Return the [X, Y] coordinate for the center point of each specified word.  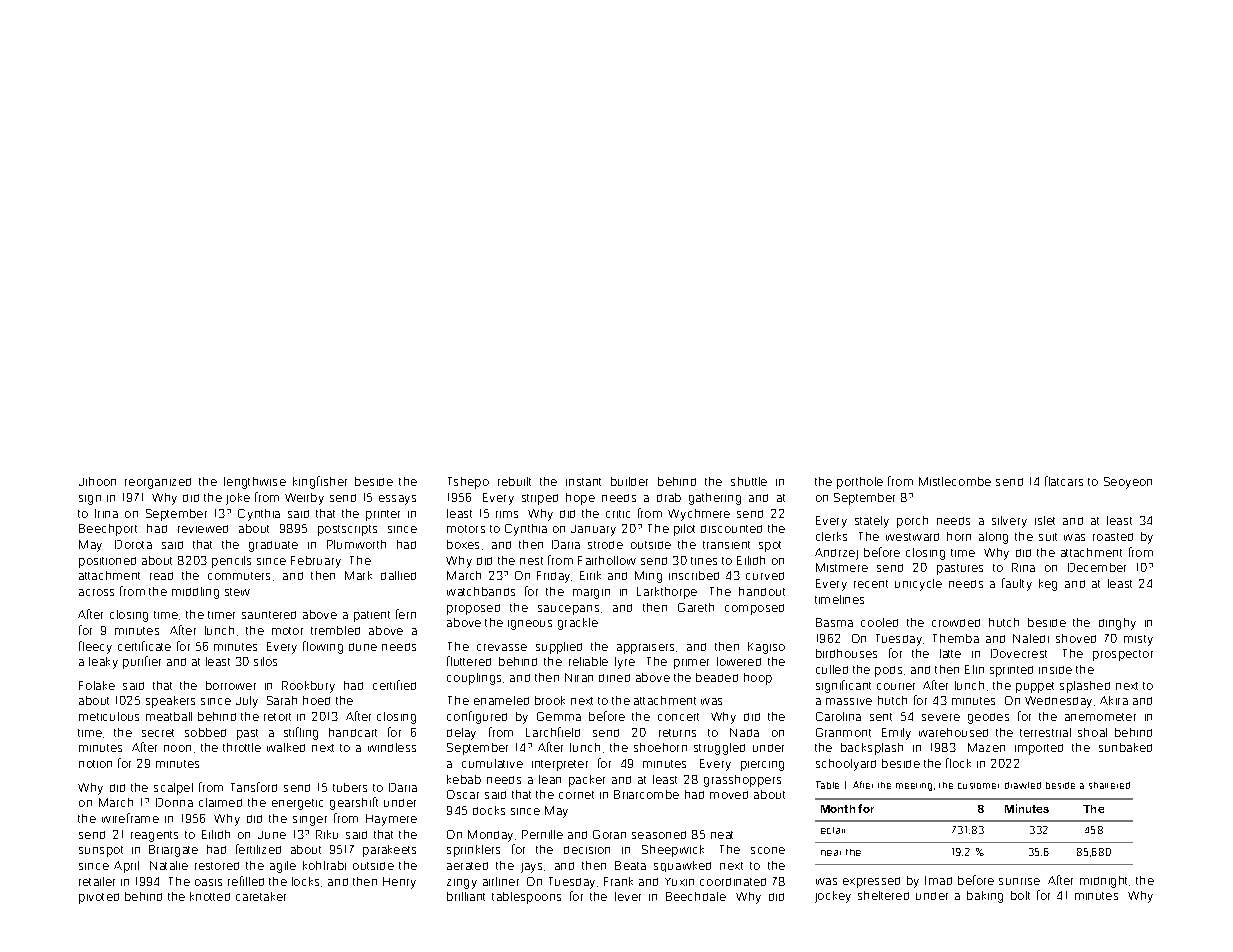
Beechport [108, 530]
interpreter [560, 765]
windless [392, 747]
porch [912, 522]
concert [678, 717]
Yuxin [679, 882]
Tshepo [468, 483]
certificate [144, 646]
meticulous [109, 716]
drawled [1023, 785]
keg [1048, 585]
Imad [938, 880]
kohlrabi [324, 865]
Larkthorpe [667, 593]
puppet [1035, 687]
